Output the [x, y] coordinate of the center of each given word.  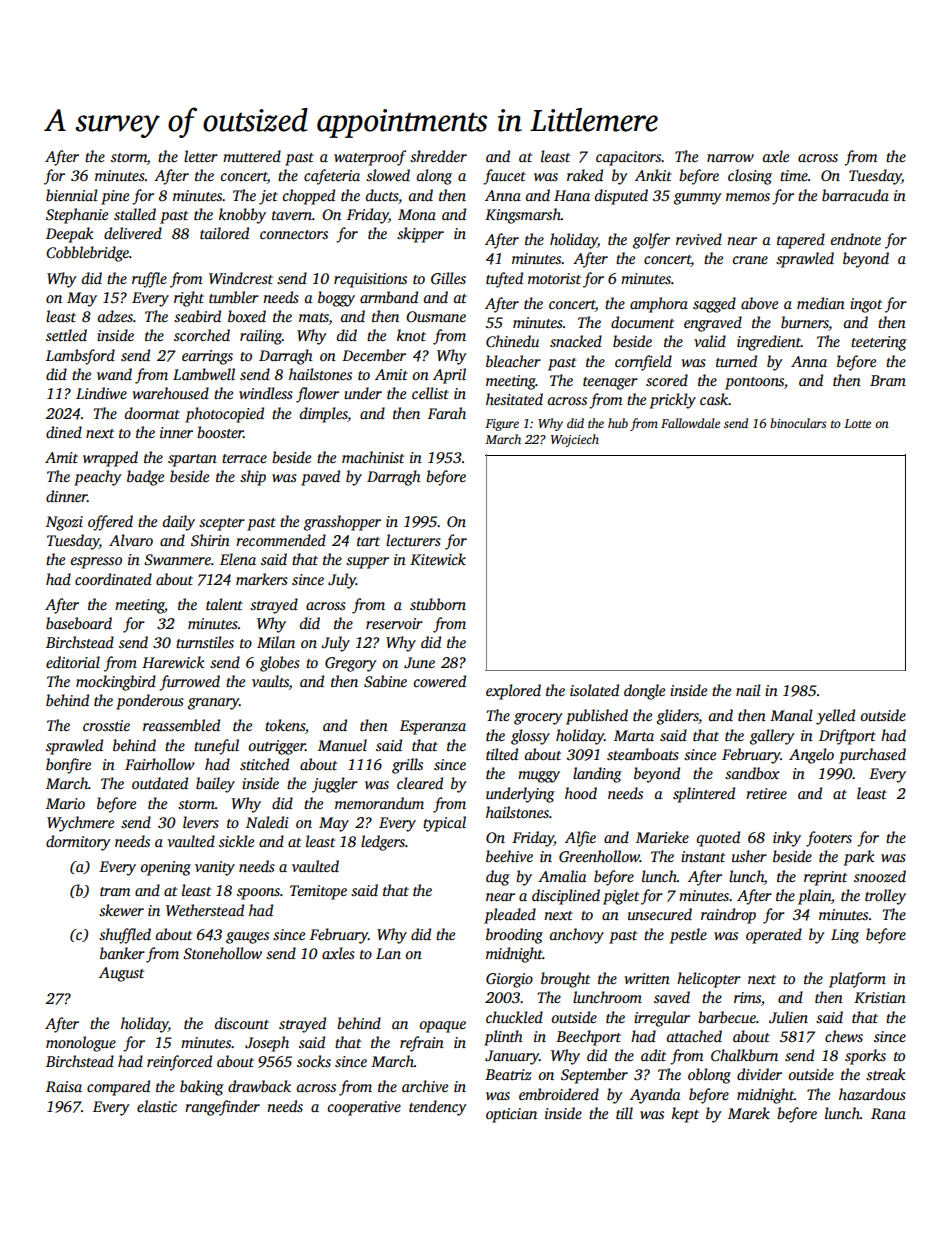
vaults [270, 682]
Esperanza [433, 727]
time [794, 175]
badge [145, 478]
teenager [610, 383]
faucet [504, 177]
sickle [236, 841]
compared [118, 1088]
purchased [872, 756]
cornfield [643, 363]
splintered [704, 795]
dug [498, 878]
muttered [252, 156]
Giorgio [509, 980]
